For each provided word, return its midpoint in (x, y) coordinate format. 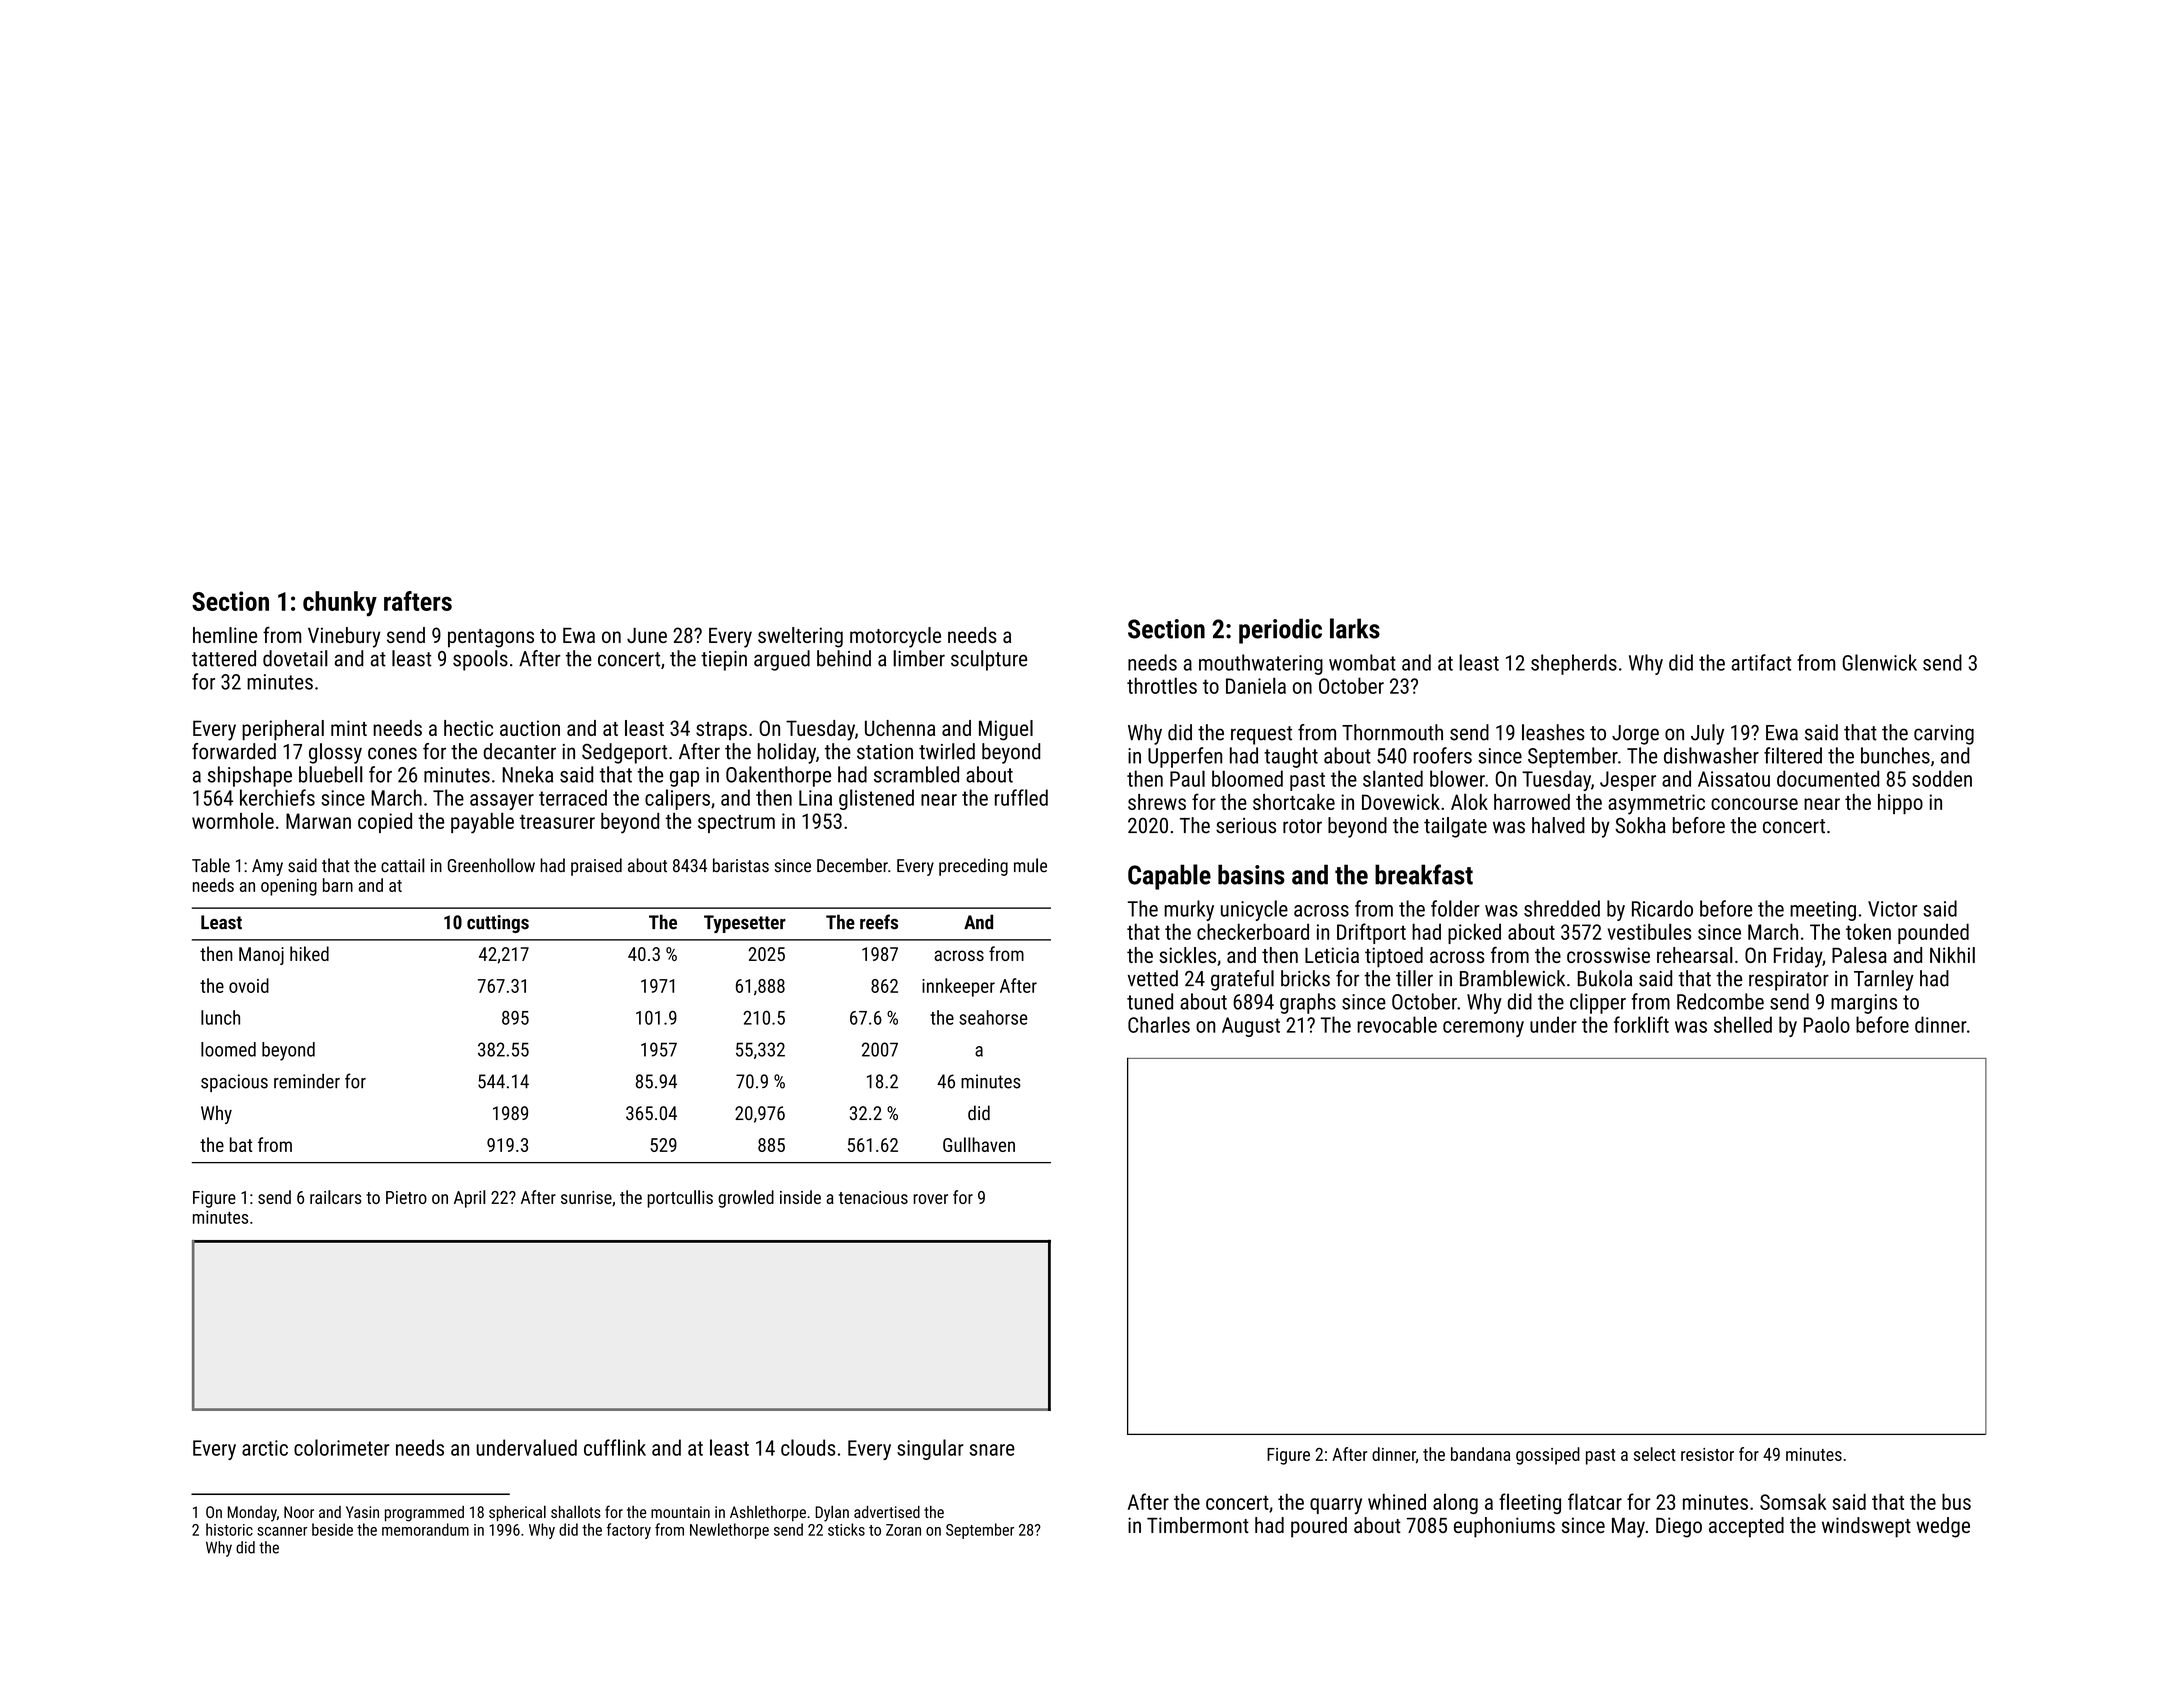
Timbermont (1198, 1525)
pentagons (491, 638)
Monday (252, 1514)
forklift (1641, 1024)
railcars (336, 1197)
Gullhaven (979, 1144)
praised (596, 867)
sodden (1942, 778)
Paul (1187, 778)
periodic (1280, 631)
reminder (307, 1081)
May (1628, 1527)
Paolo (1827, 1024)
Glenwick (1879, 662)
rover (930, 1199)
